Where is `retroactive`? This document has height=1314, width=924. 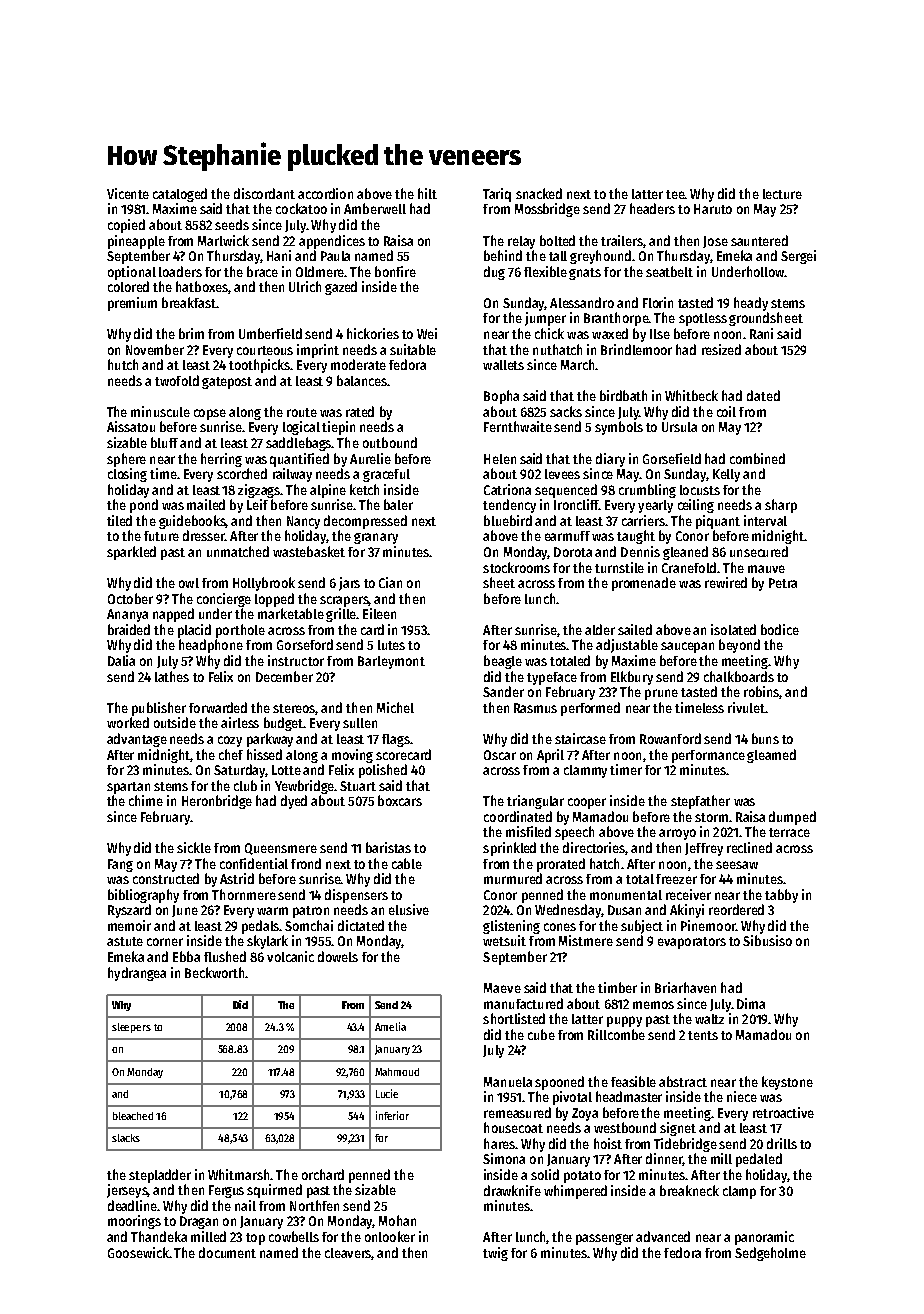 retroactive is located at coordinates (783, 1112).
